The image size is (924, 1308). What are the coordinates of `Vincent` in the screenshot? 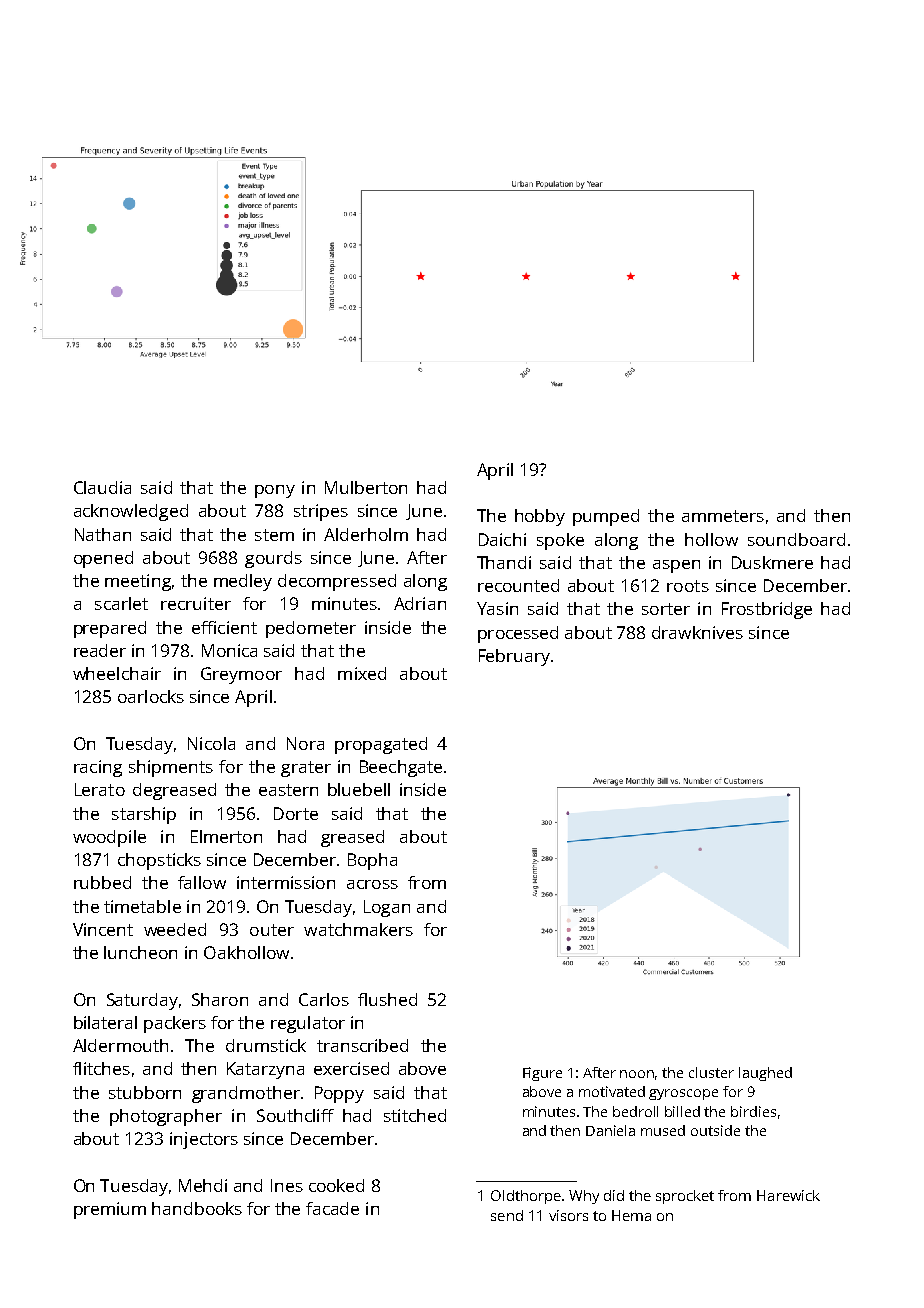 It's located at (103, 929).
